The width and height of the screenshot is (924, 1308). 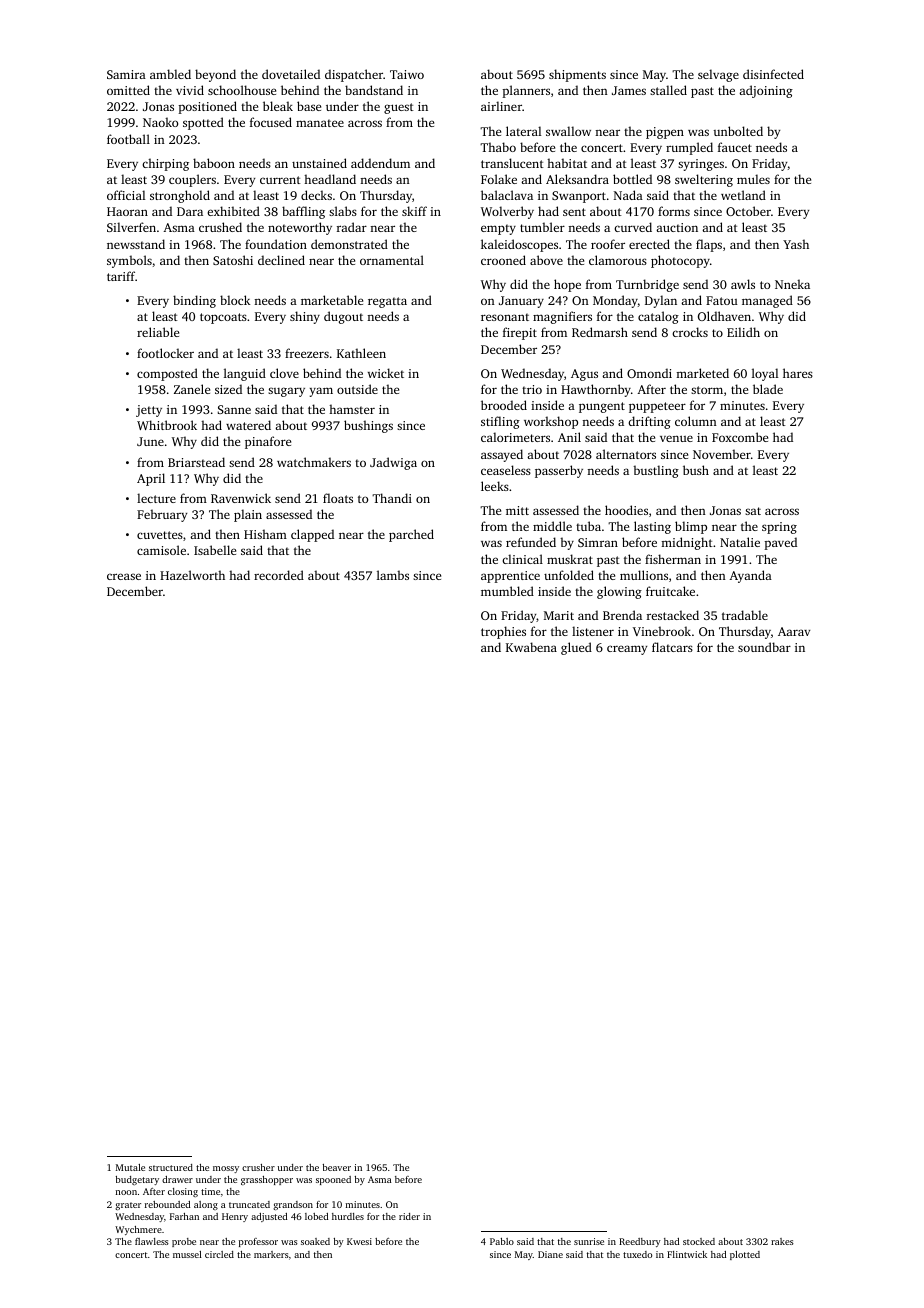 I want to click on column, so click(x=696, y=421).
